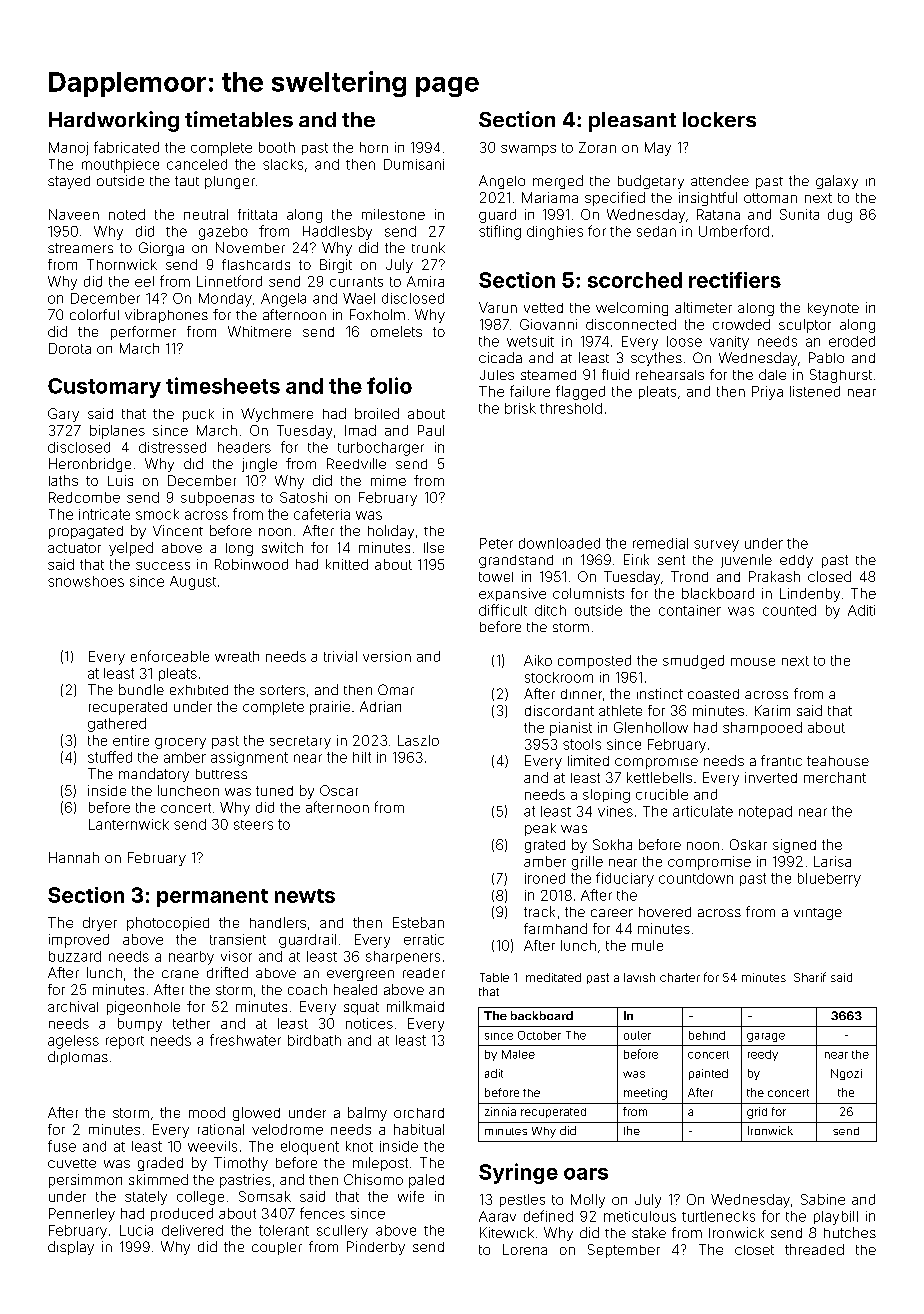  Describe the element at coordinates (277, 147) in the page. I see `booth` at that location.
